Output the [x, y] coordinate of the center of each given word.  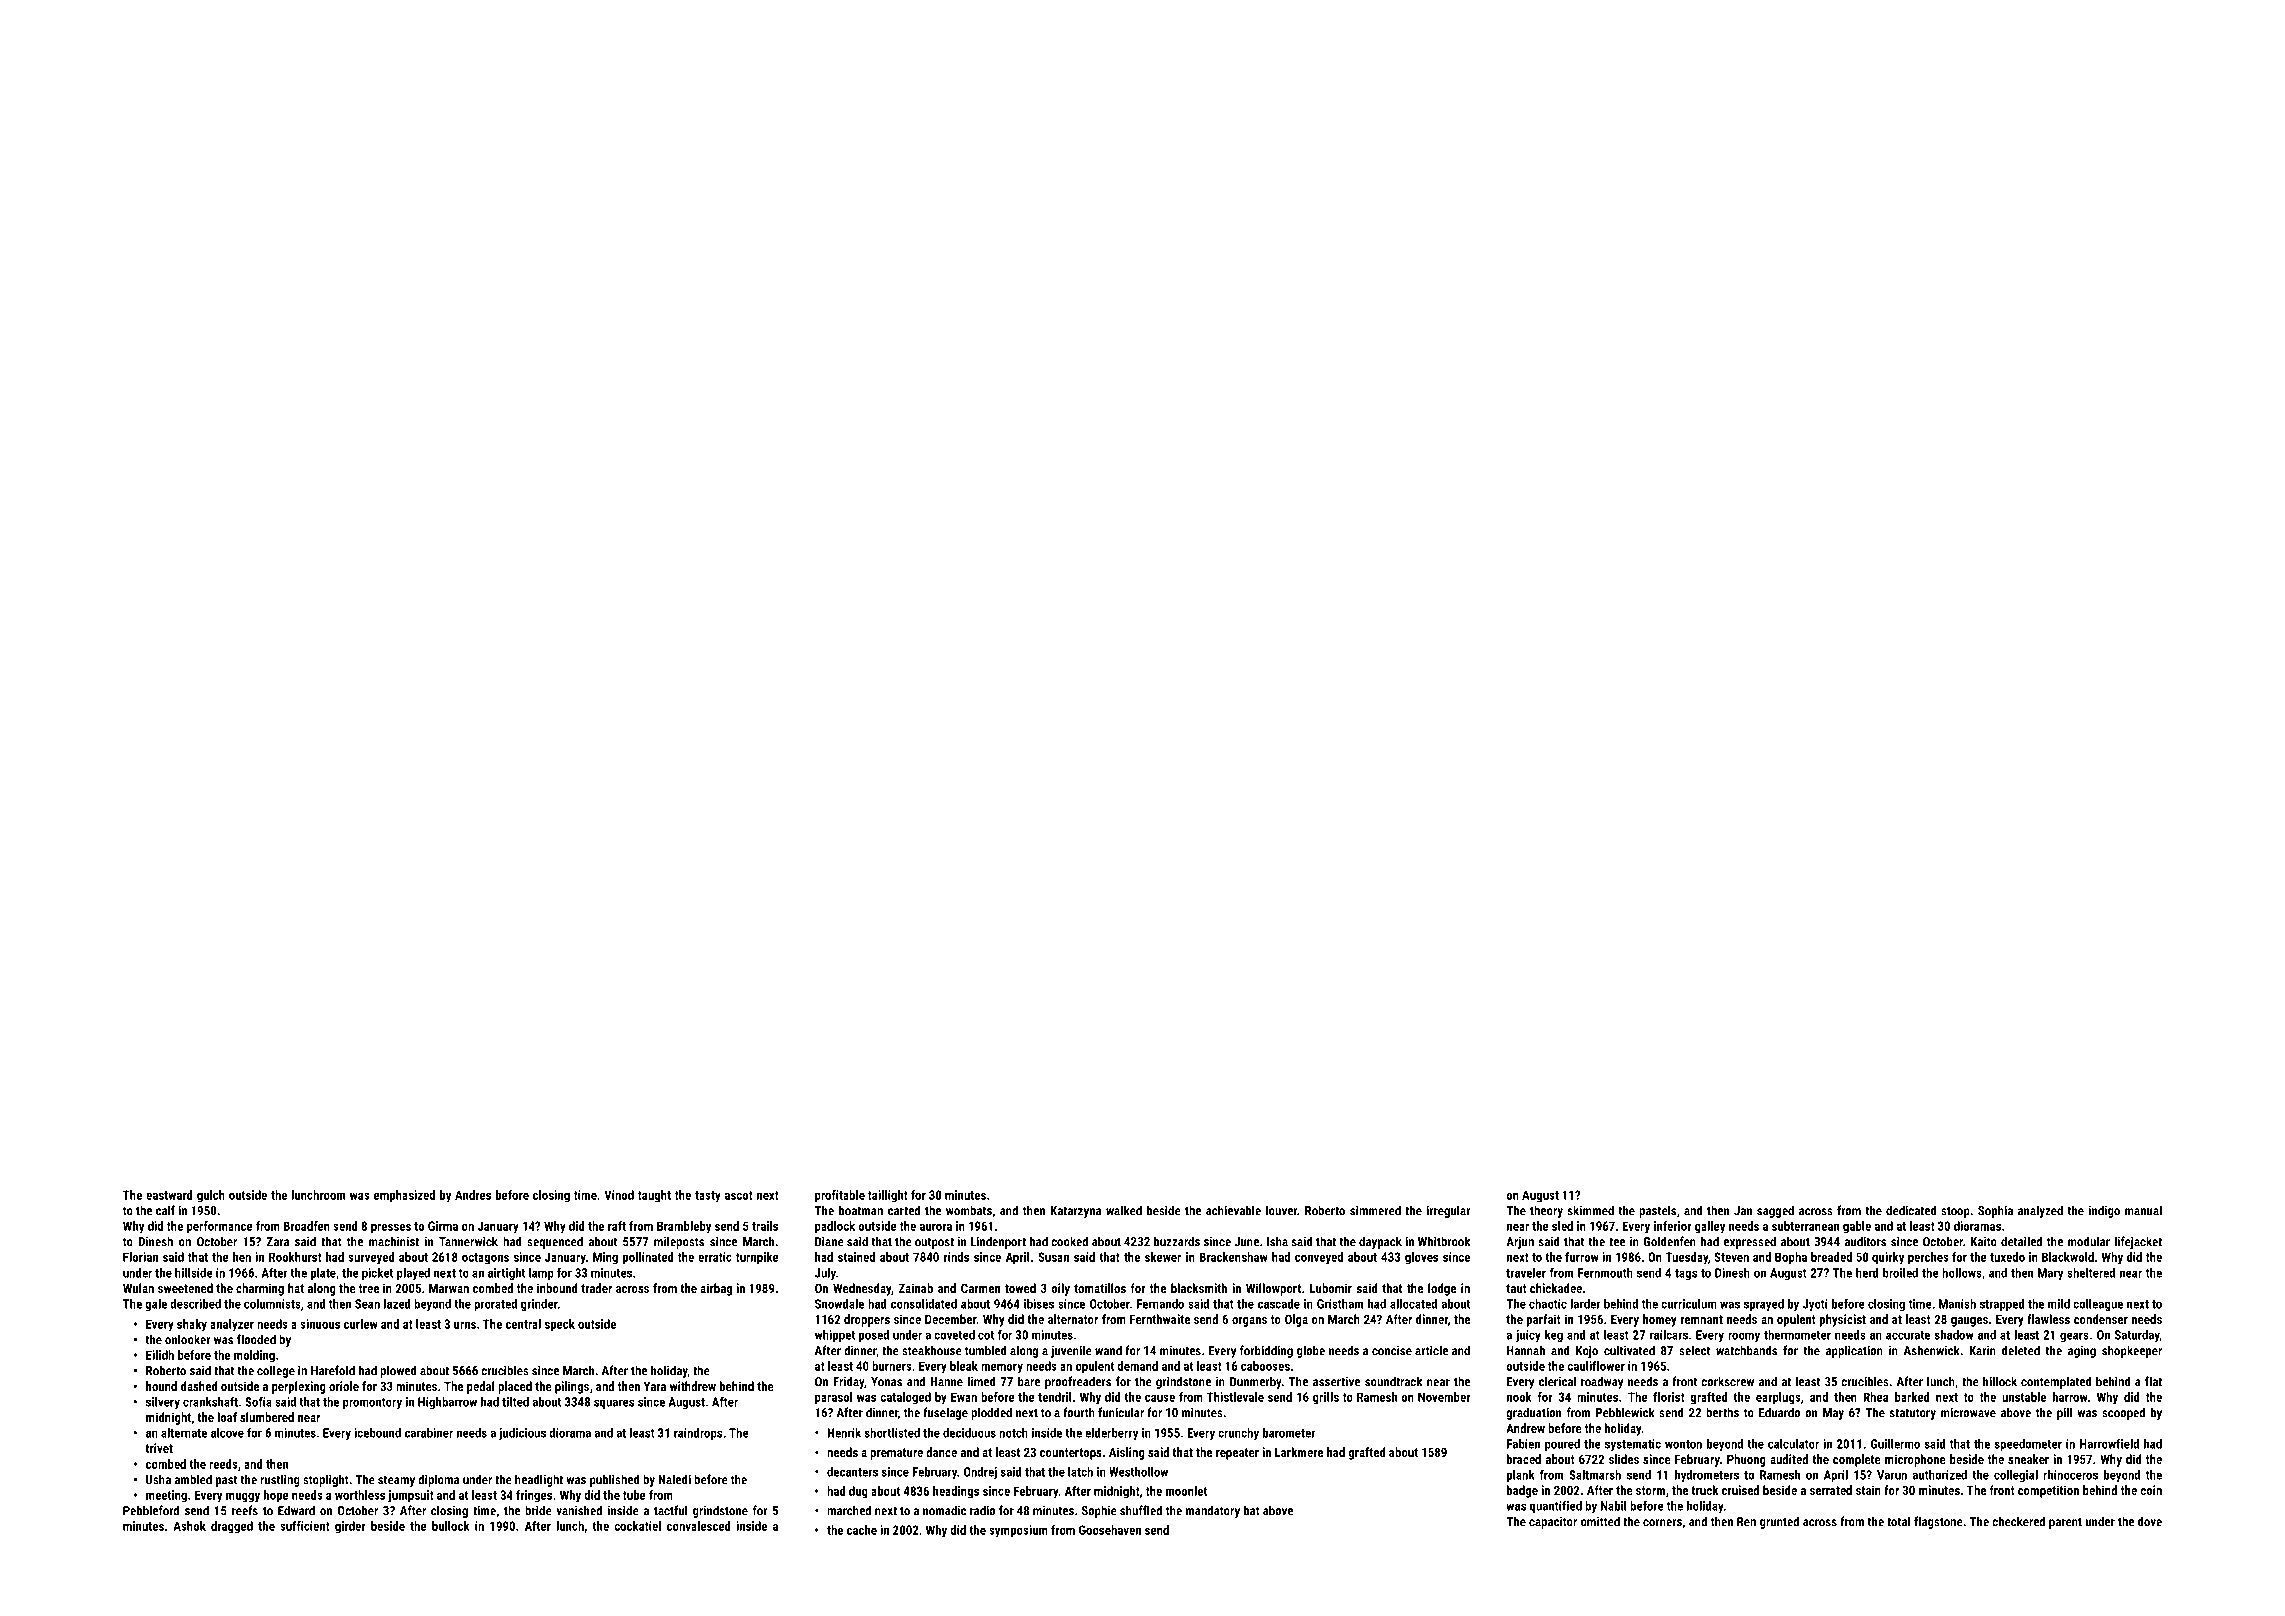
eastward [169, 1195]
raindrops [698, 1434]
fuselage [945, 1413]
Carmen [980, 1288]
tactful [670, 1510]
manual [2143, 1210]
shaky [192, 1325]
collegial [2016, 1476]
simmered [1375, 1210]
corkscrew [1727, 1381]
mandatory [1213, 1511]
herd [1867, 1273]
